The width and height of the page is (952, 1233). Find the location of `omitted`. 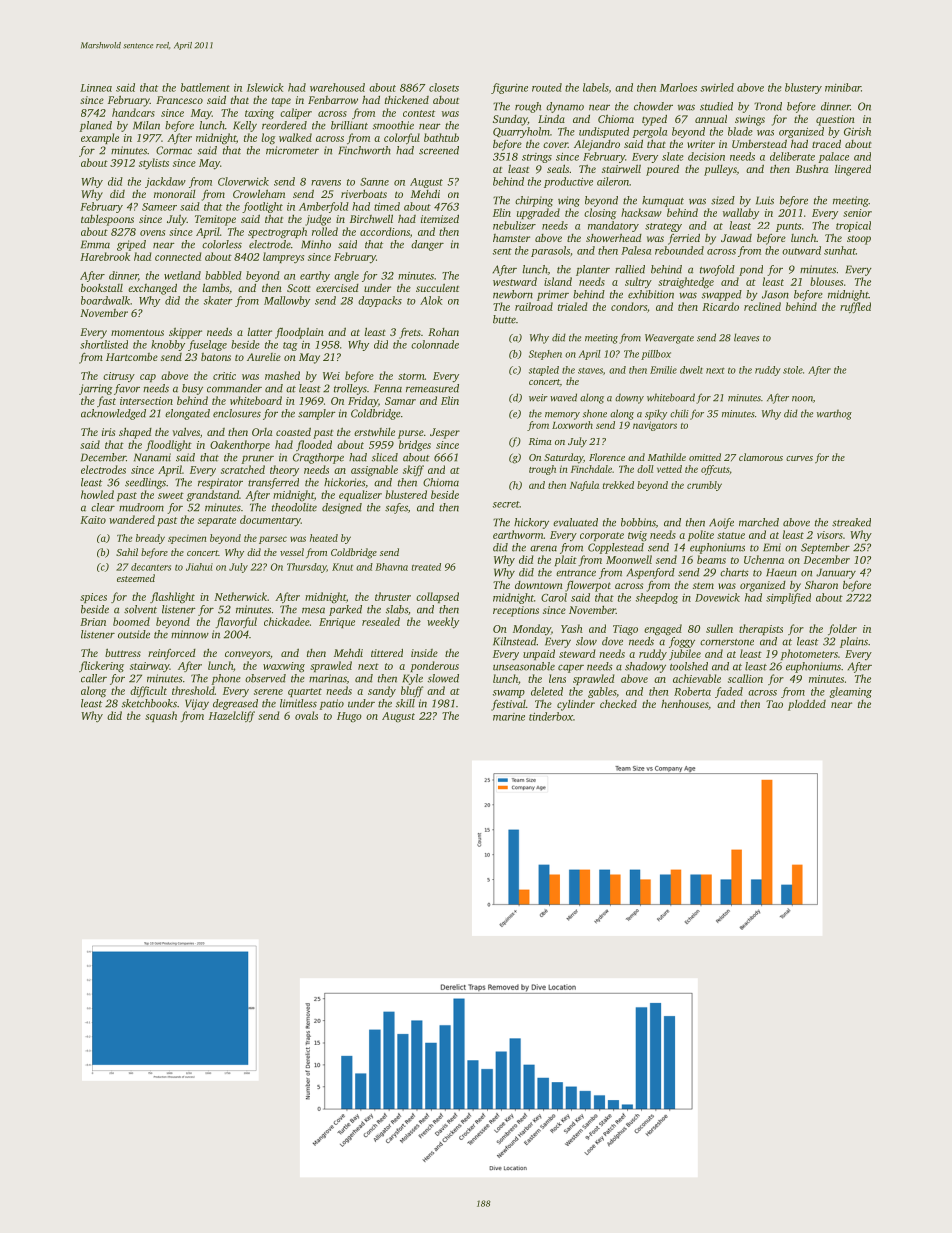

omitted is located at coordinates (705, 457).
